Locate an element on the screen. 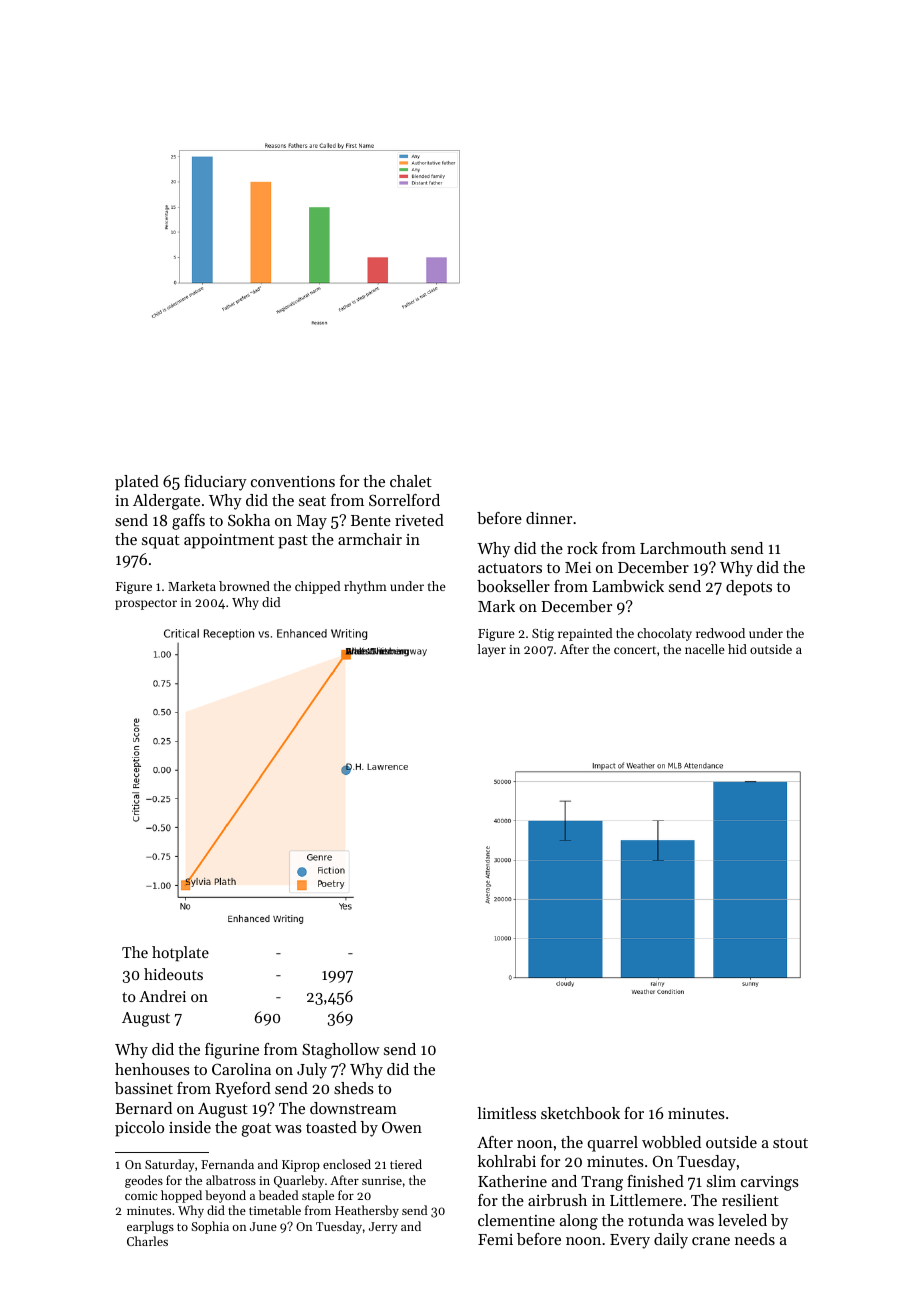 This screenshot has width=924, height=1308. Staghollow is located at coordinates (341, 1051).
